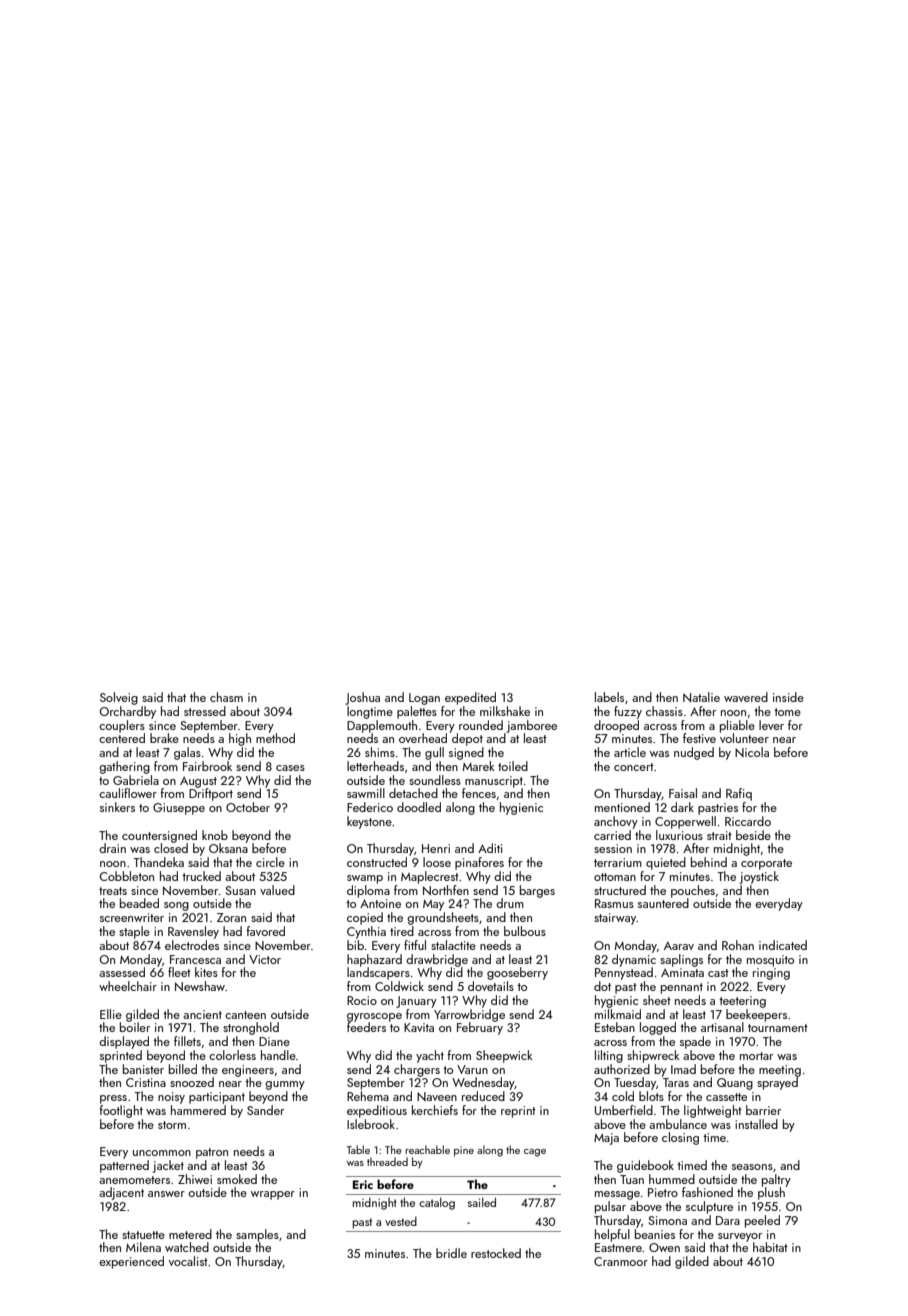 Image resolution: width=908 pixels, height=1316 pixels. I want to click on Nicola, so click(752, 752).
